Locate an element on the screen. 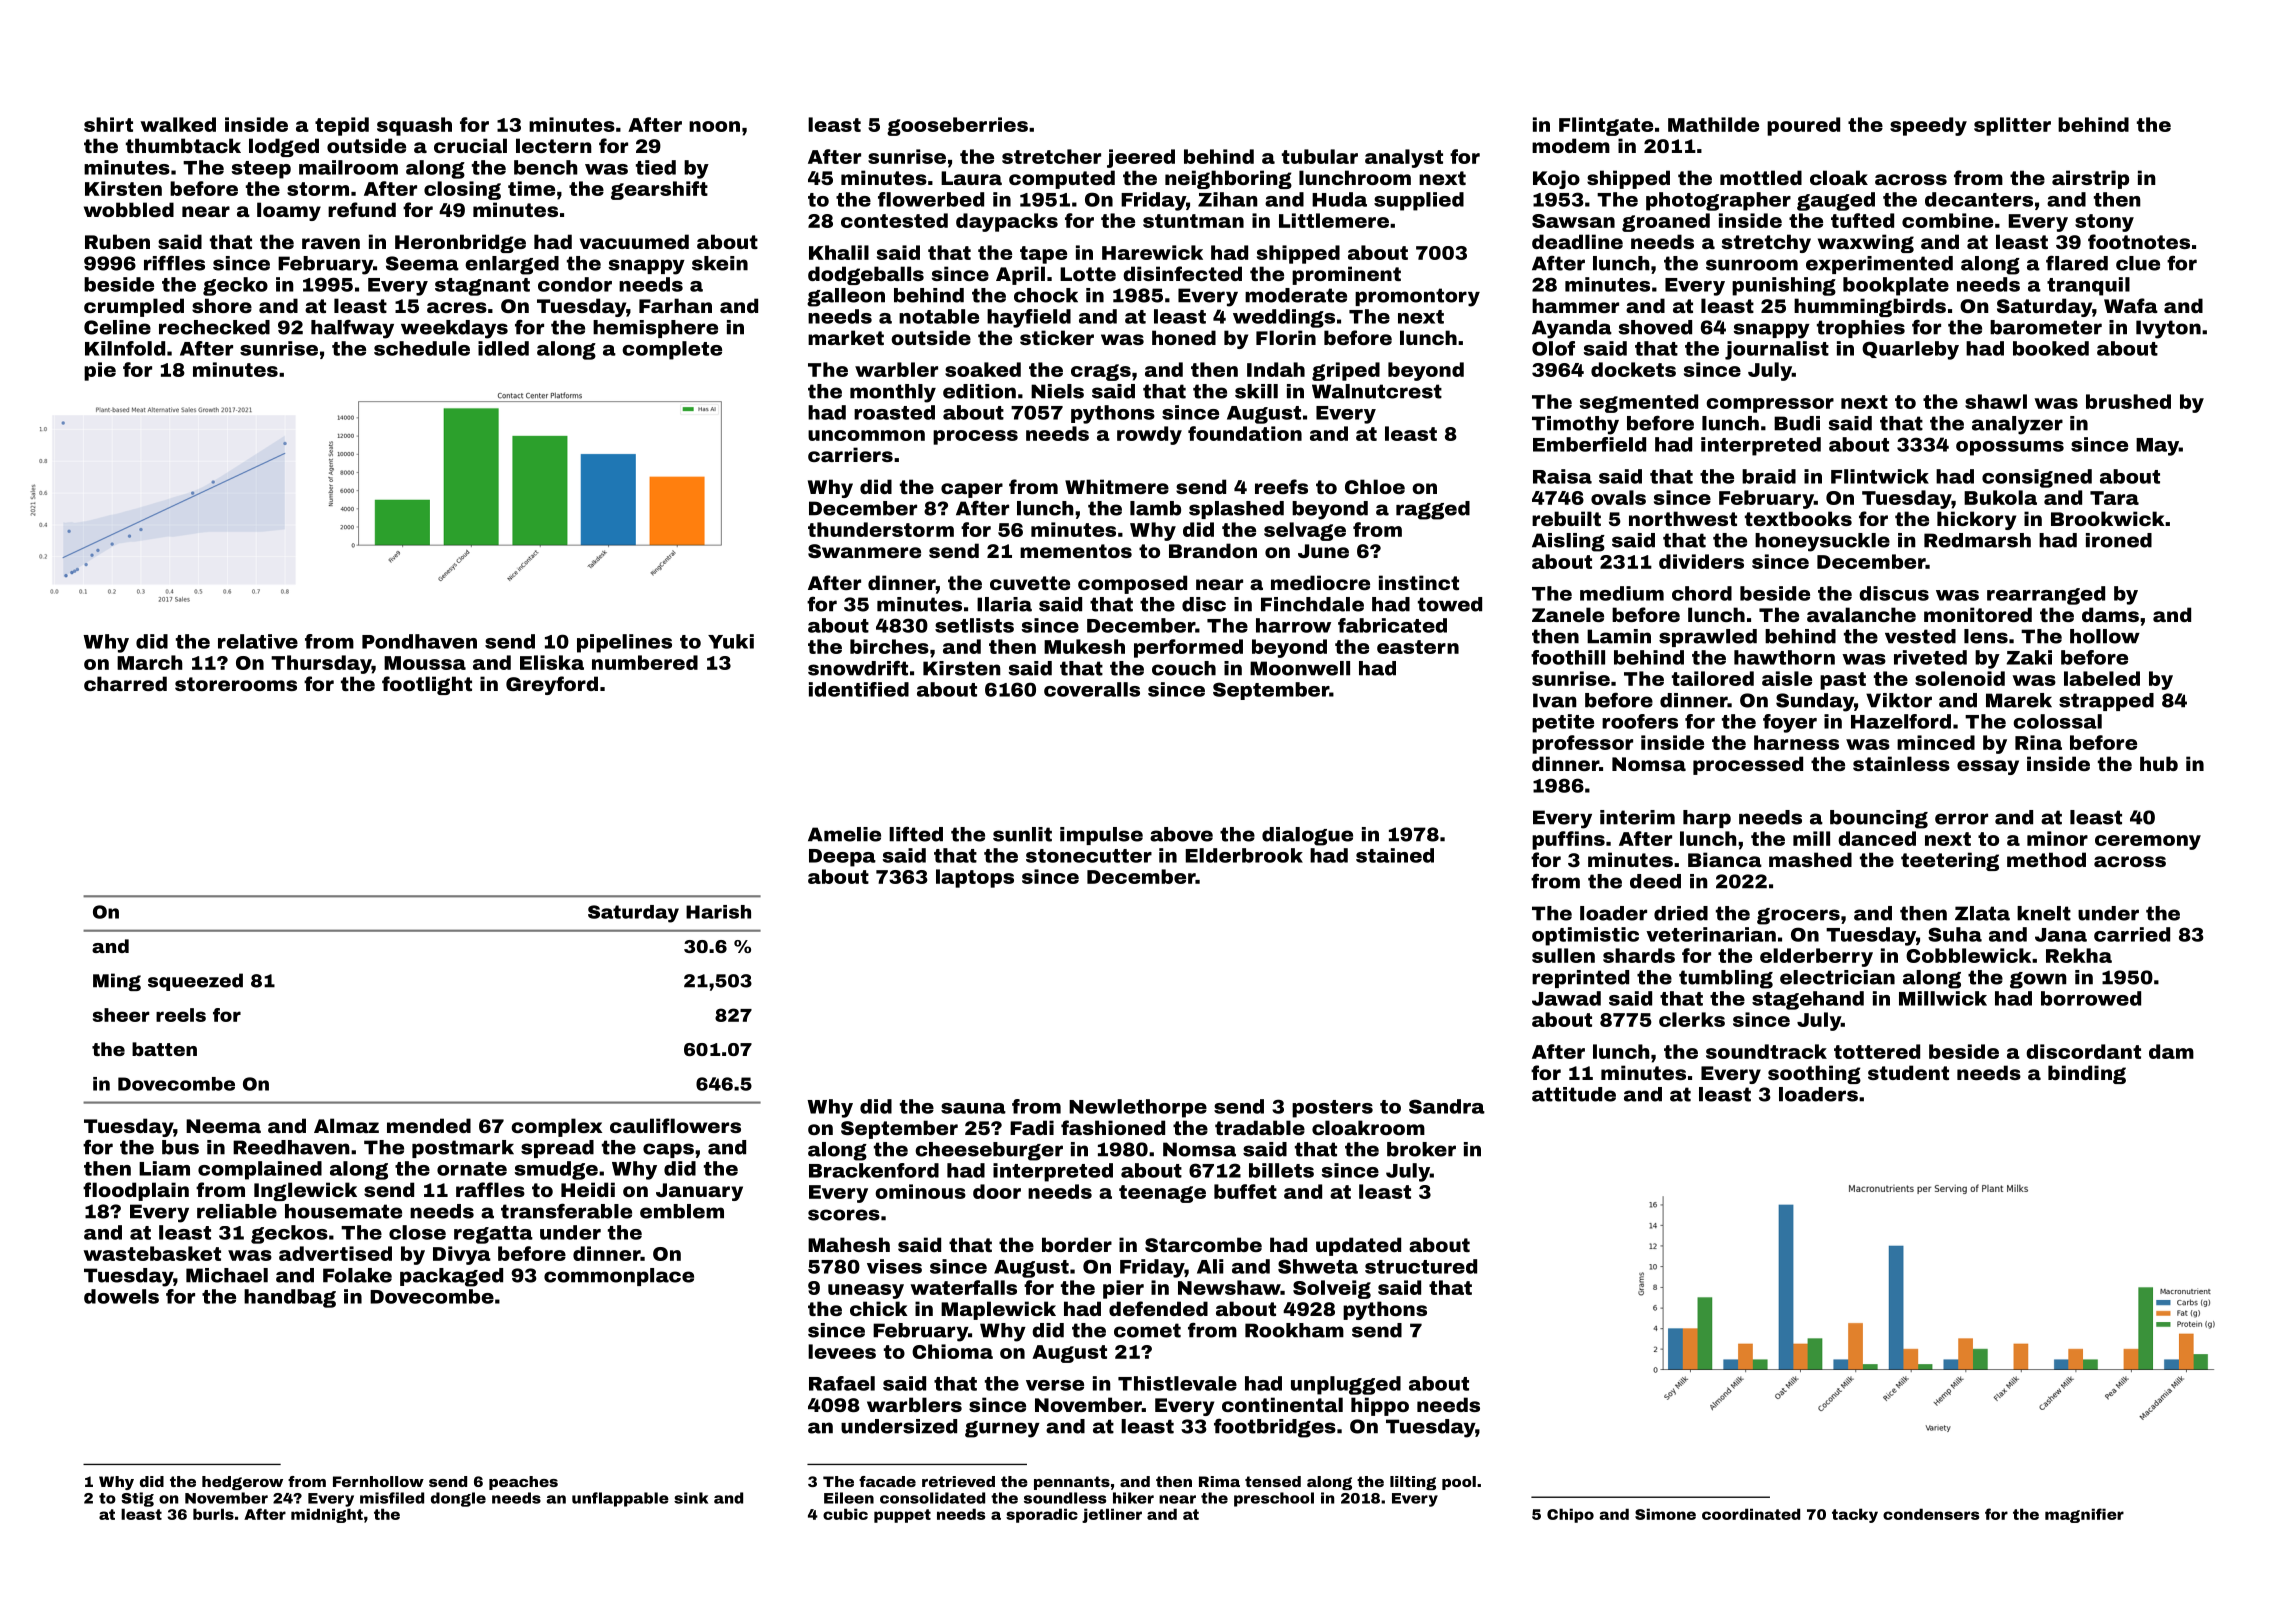 Image resolution: width=2292 pixels, height=1620 pixels. Eliska is located at coordinates (552, 662).
